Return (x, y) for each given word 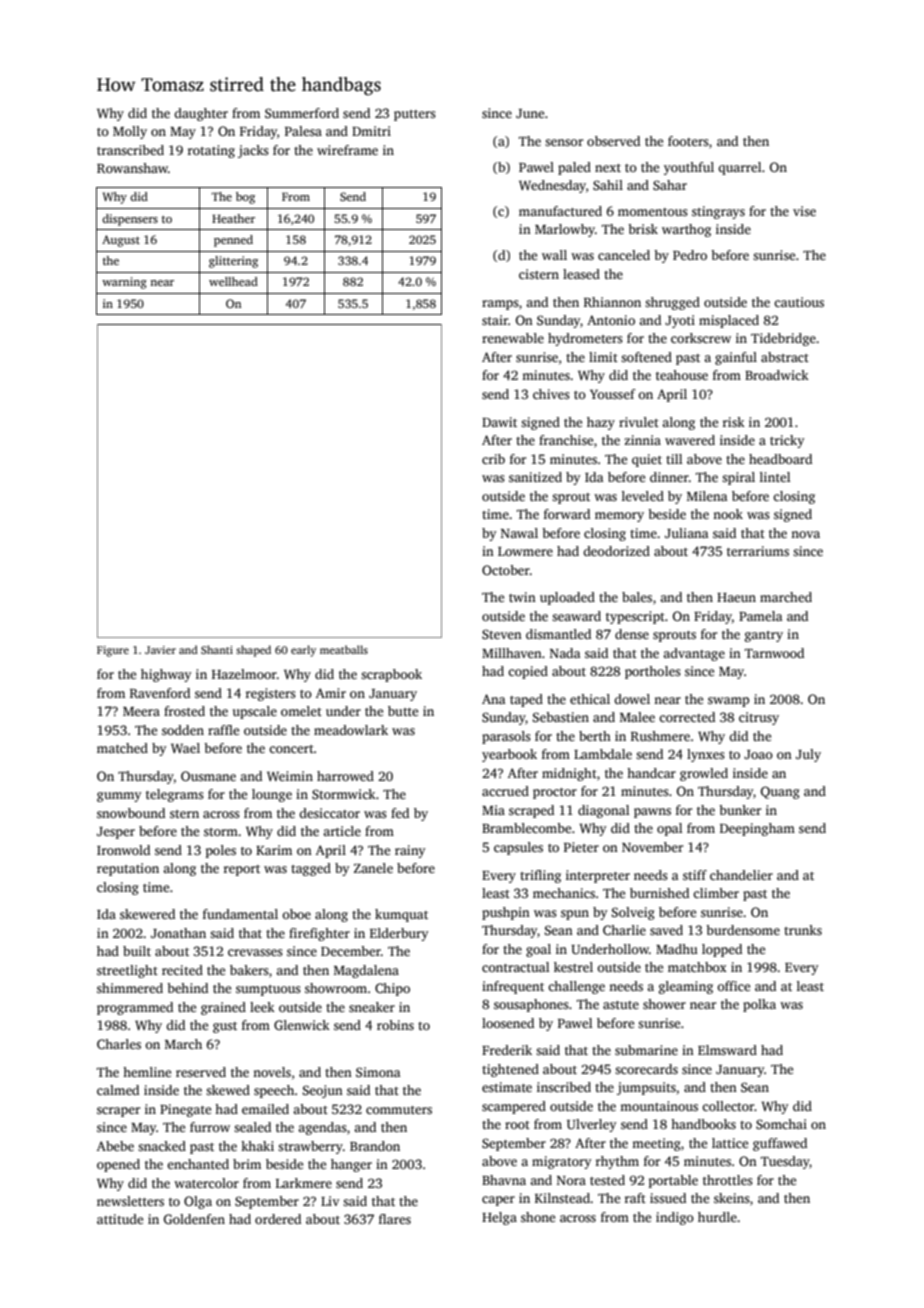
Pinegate (185, 1110)
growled (704, 774)
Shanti (217, 649)
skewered (147, 914)
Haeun (736, 597)
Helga (499, 1218)
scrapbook (391, 675)
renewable (513, 338)
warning (124, 283)
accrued (505, 791)
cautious (799, 302)
